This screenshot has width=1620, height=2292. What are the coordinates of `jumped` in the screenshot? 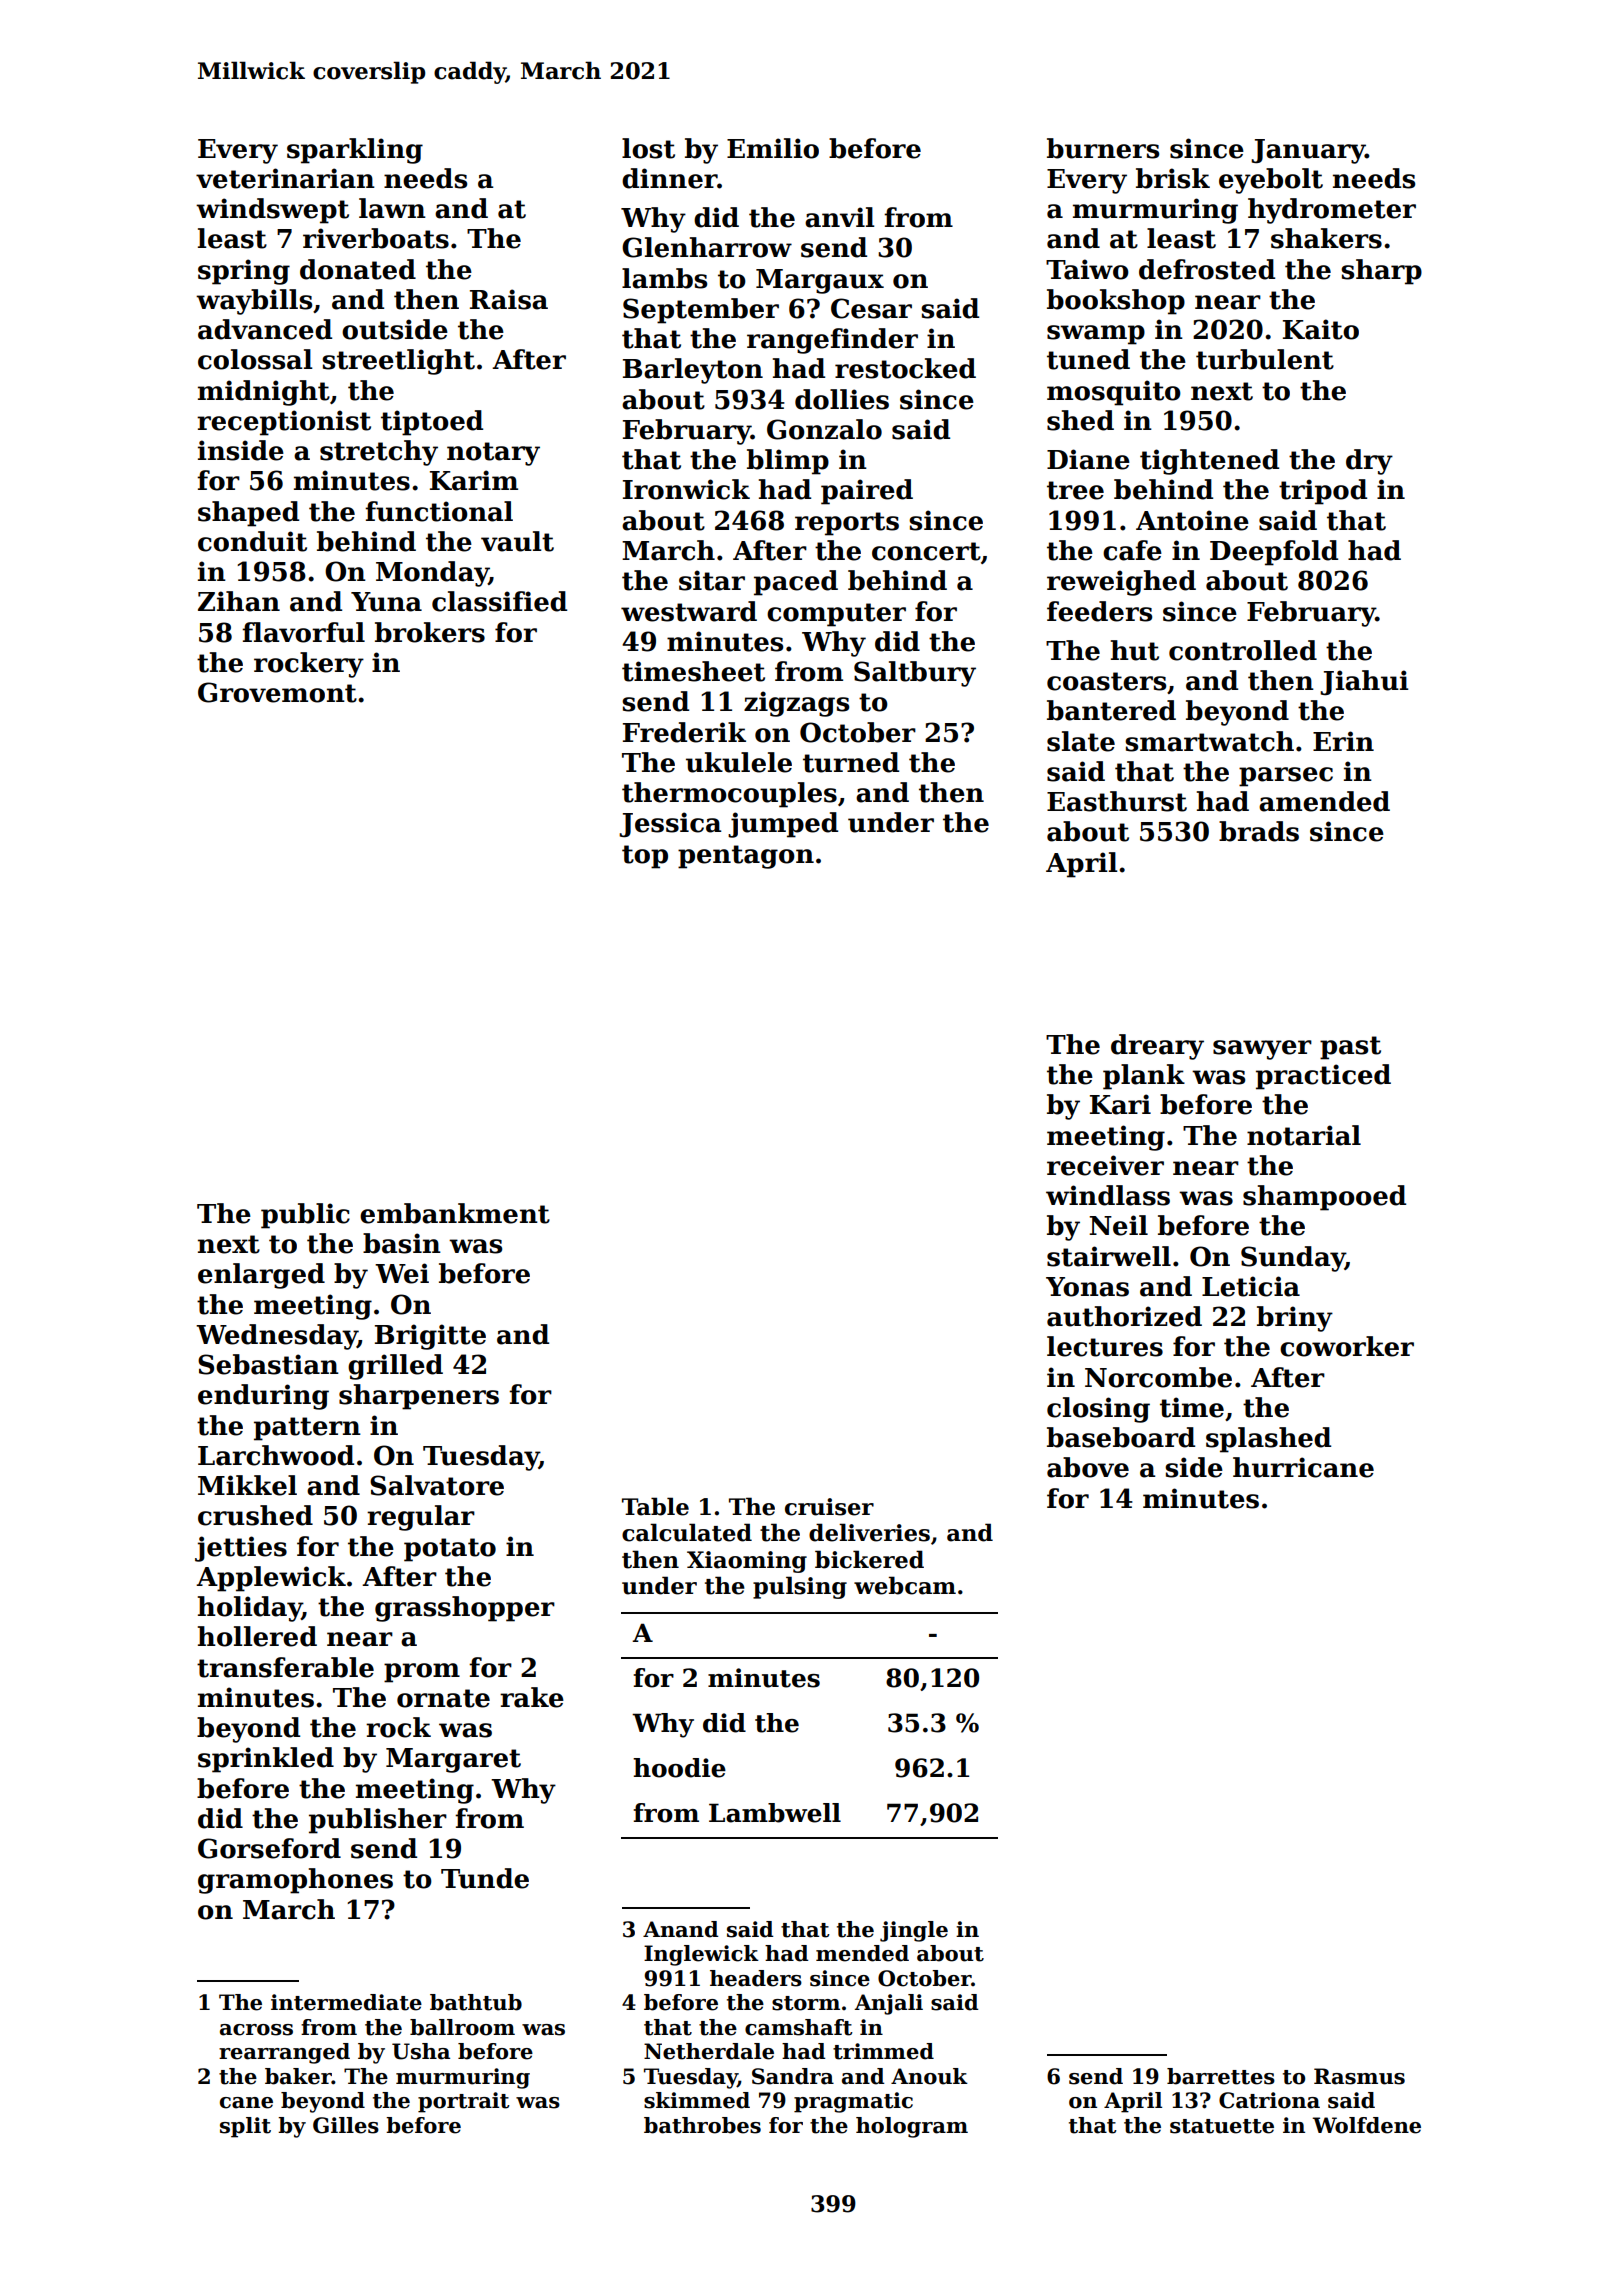 It's located at (783, 825).
